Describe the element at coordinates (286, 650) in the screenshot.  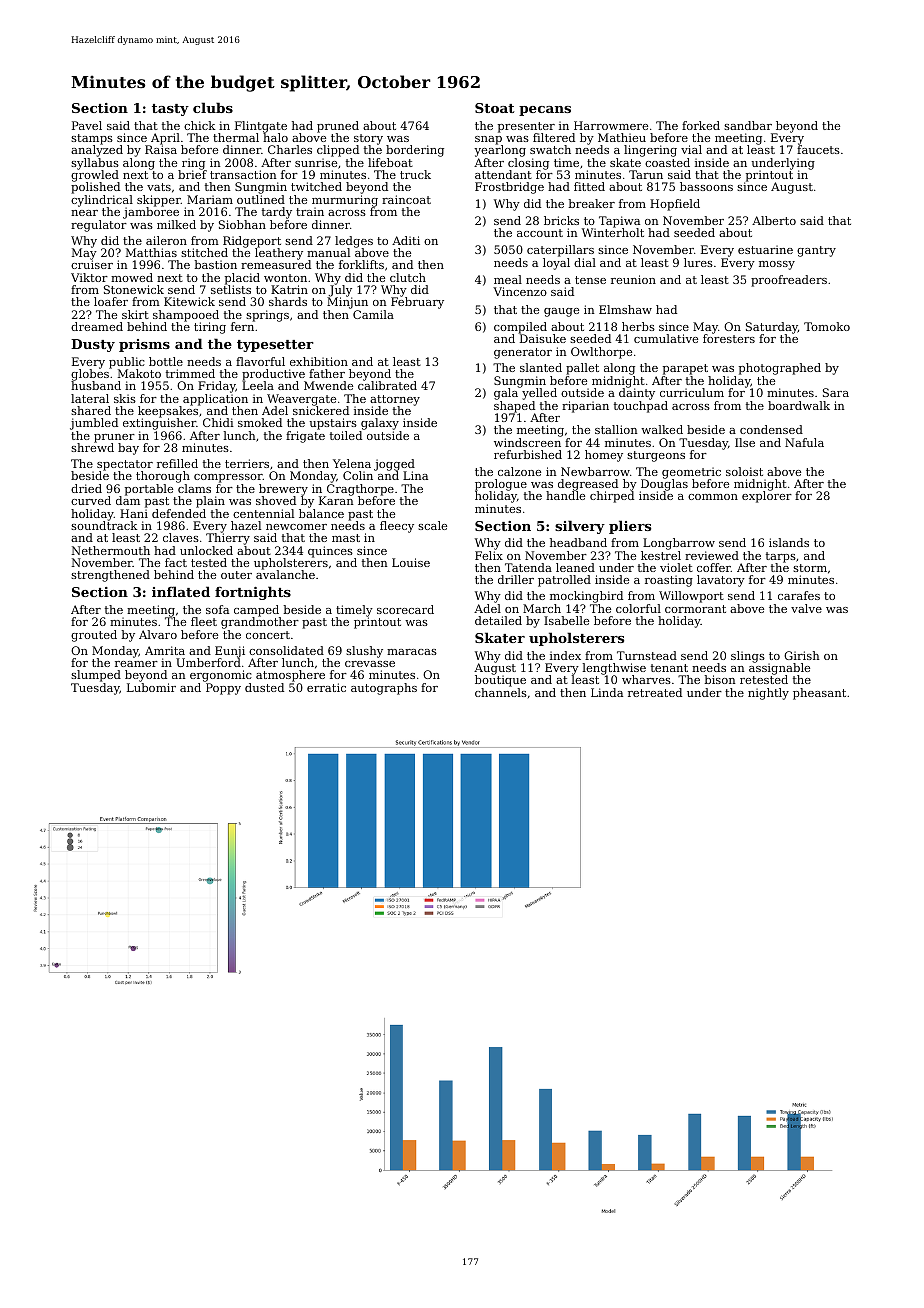
I see `consolidated` at that location.
